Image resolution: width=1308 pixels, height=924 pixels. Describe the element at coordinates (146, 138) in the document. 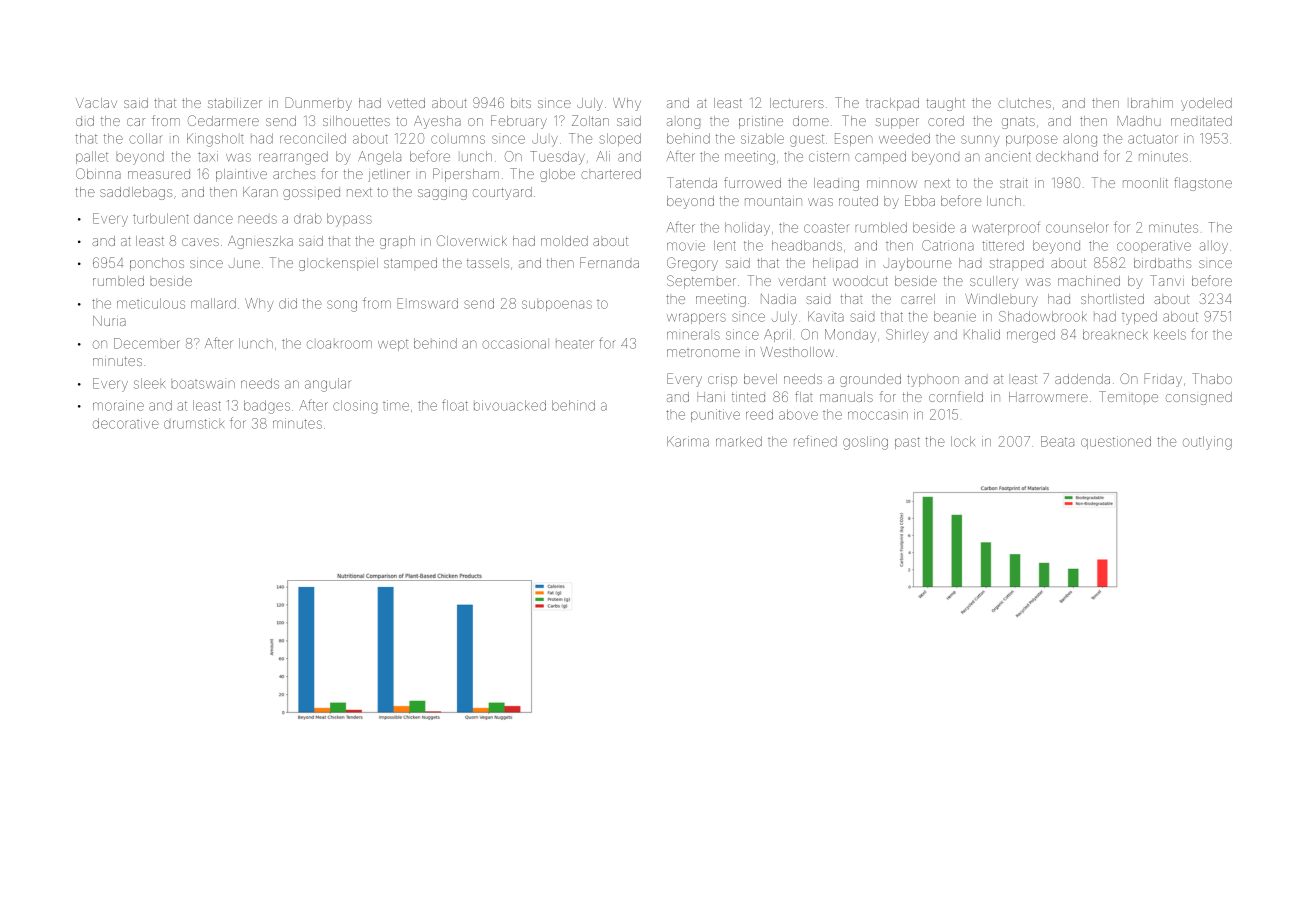

I see `collar` at that location.
